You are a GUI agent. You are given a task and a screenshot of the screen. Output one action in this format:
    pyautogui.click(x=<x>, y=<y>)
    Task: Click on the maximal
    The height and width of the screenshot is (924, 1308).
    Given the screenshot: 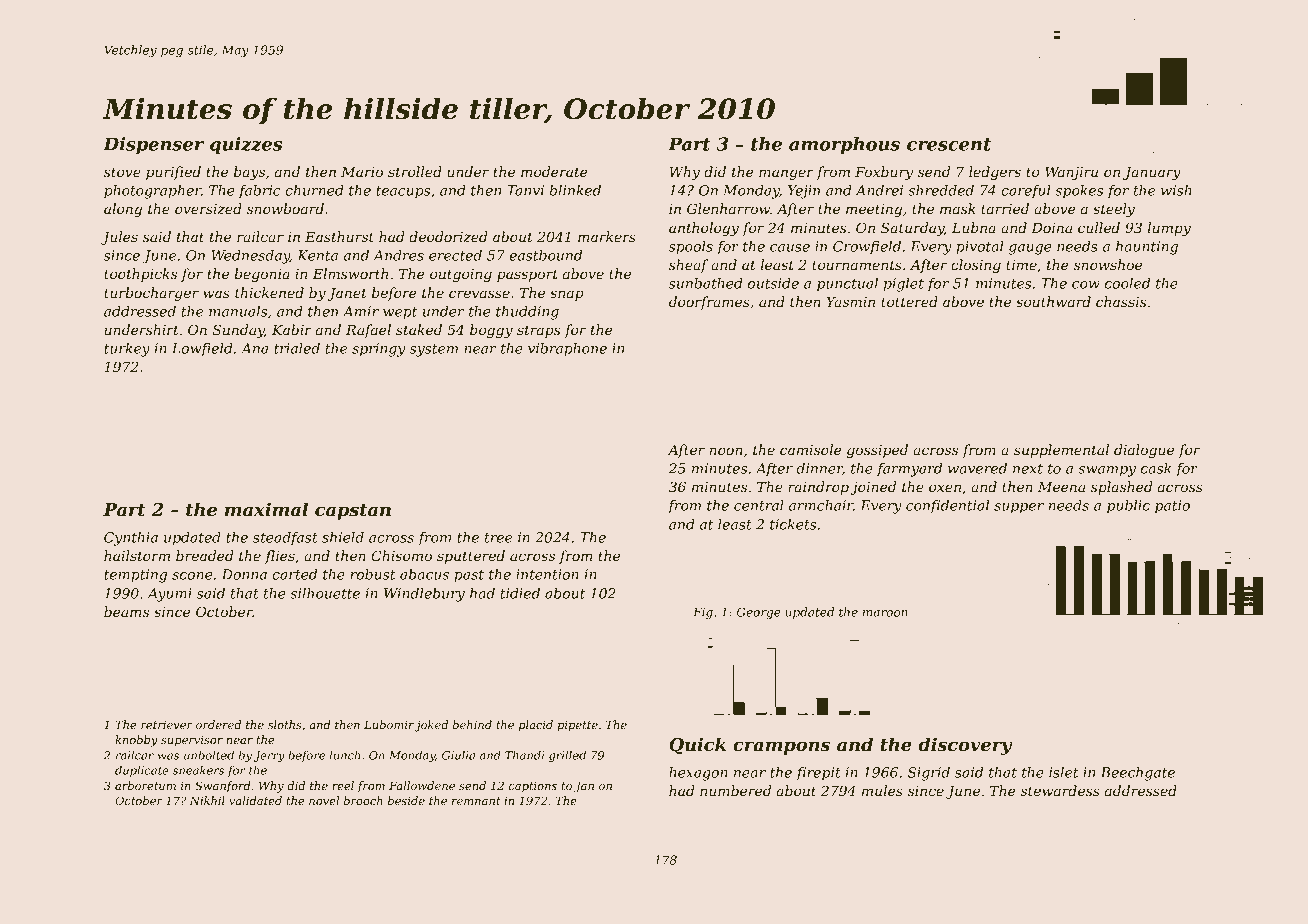 What is the action you would take?
    pyautogui.click(x=266, y=509)
